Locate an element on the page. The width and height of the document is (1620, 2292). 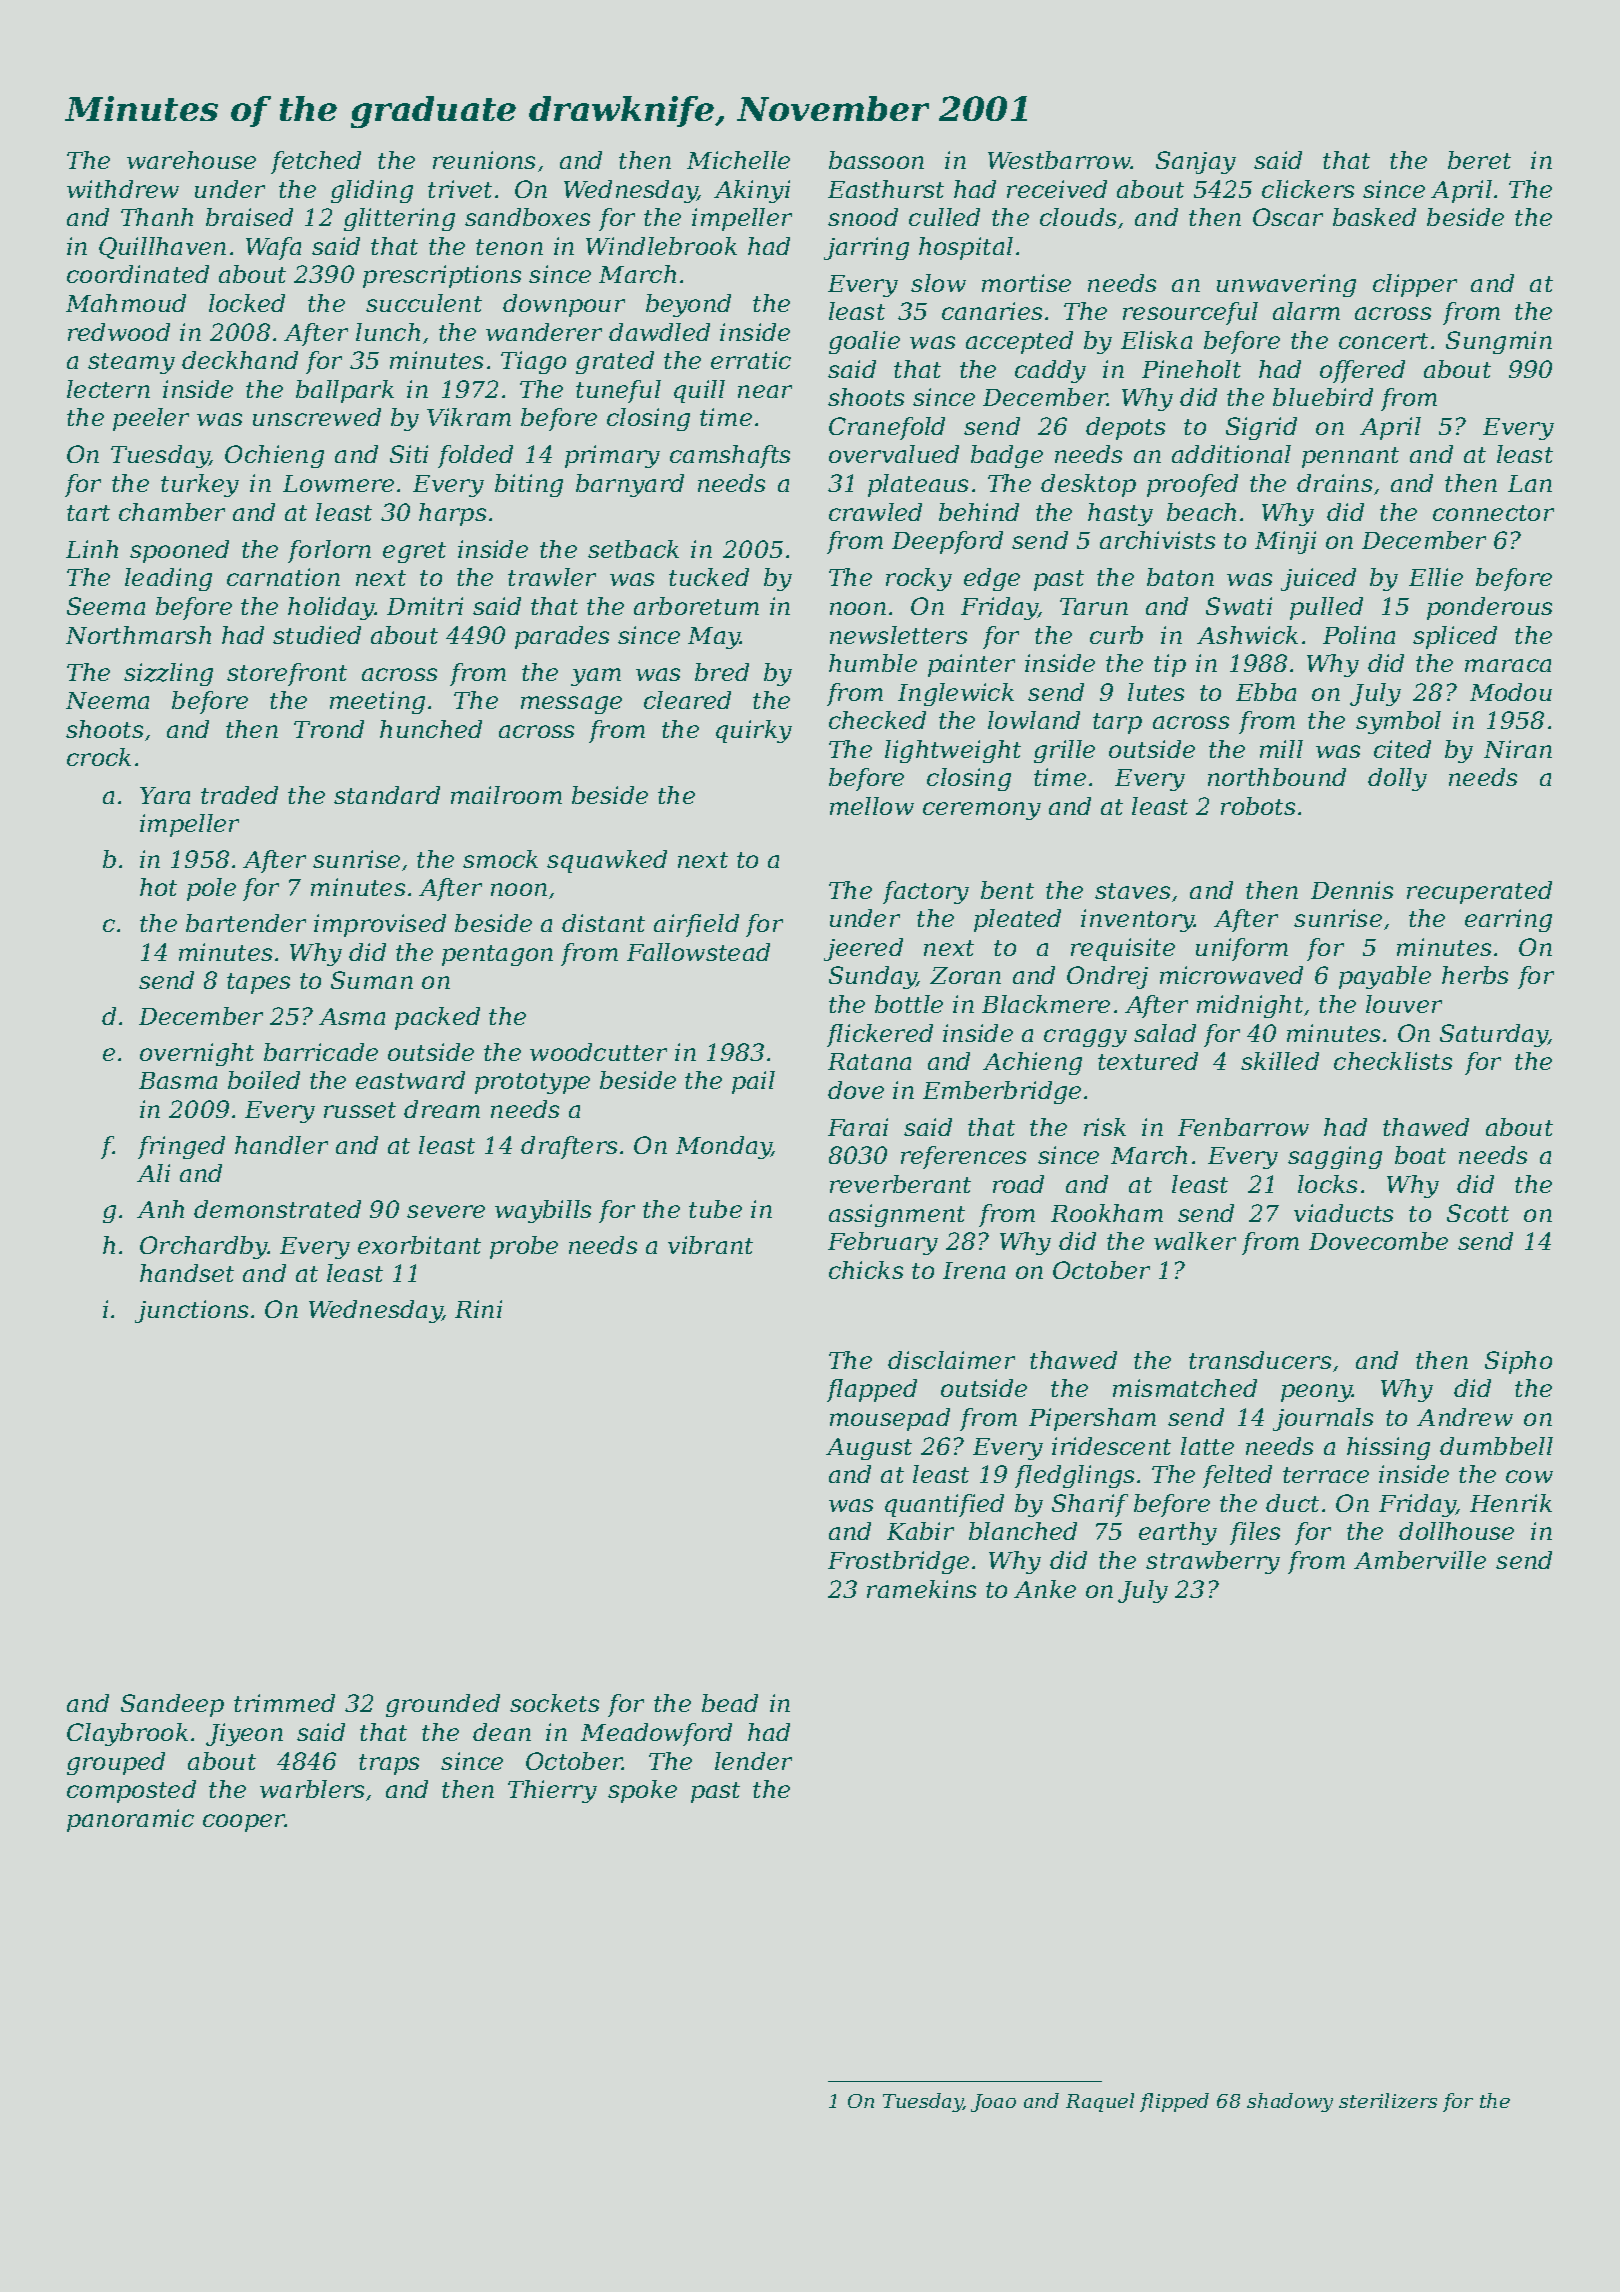
junctions is located at coordinates (191, 1311).
